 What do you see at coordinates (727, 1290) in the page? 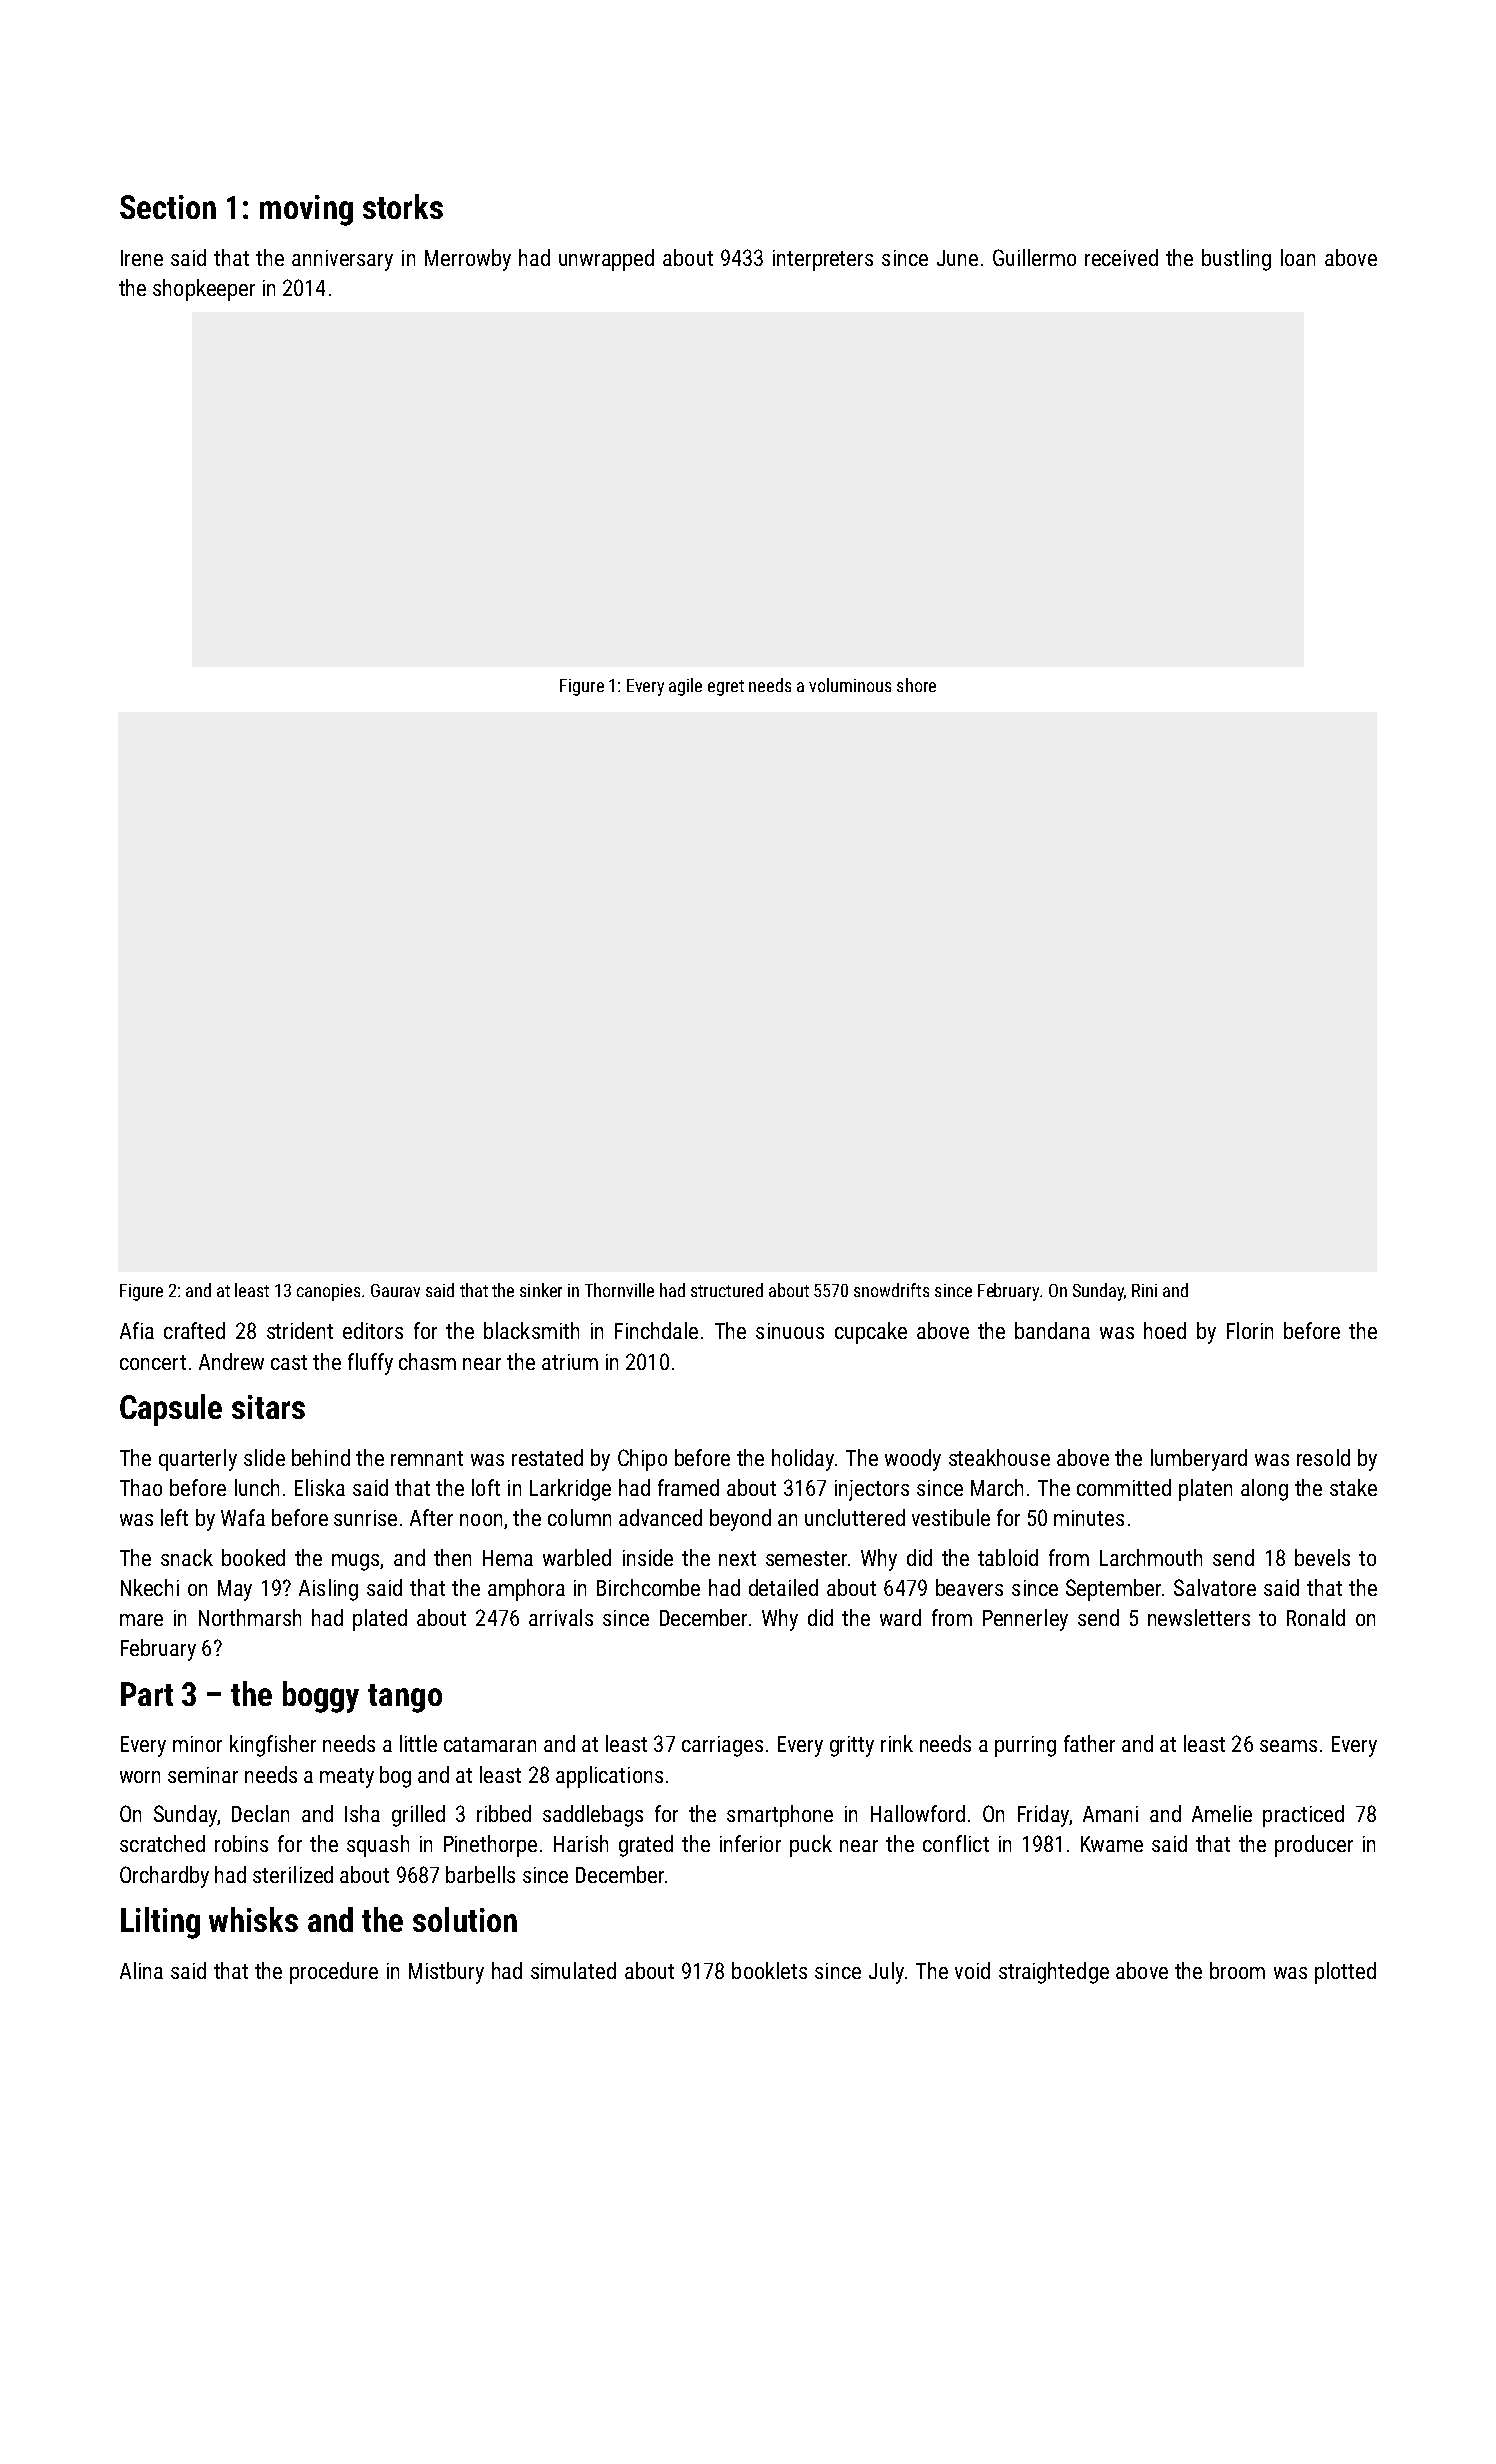
I see `structured` at bounding box center [727, 1290].
